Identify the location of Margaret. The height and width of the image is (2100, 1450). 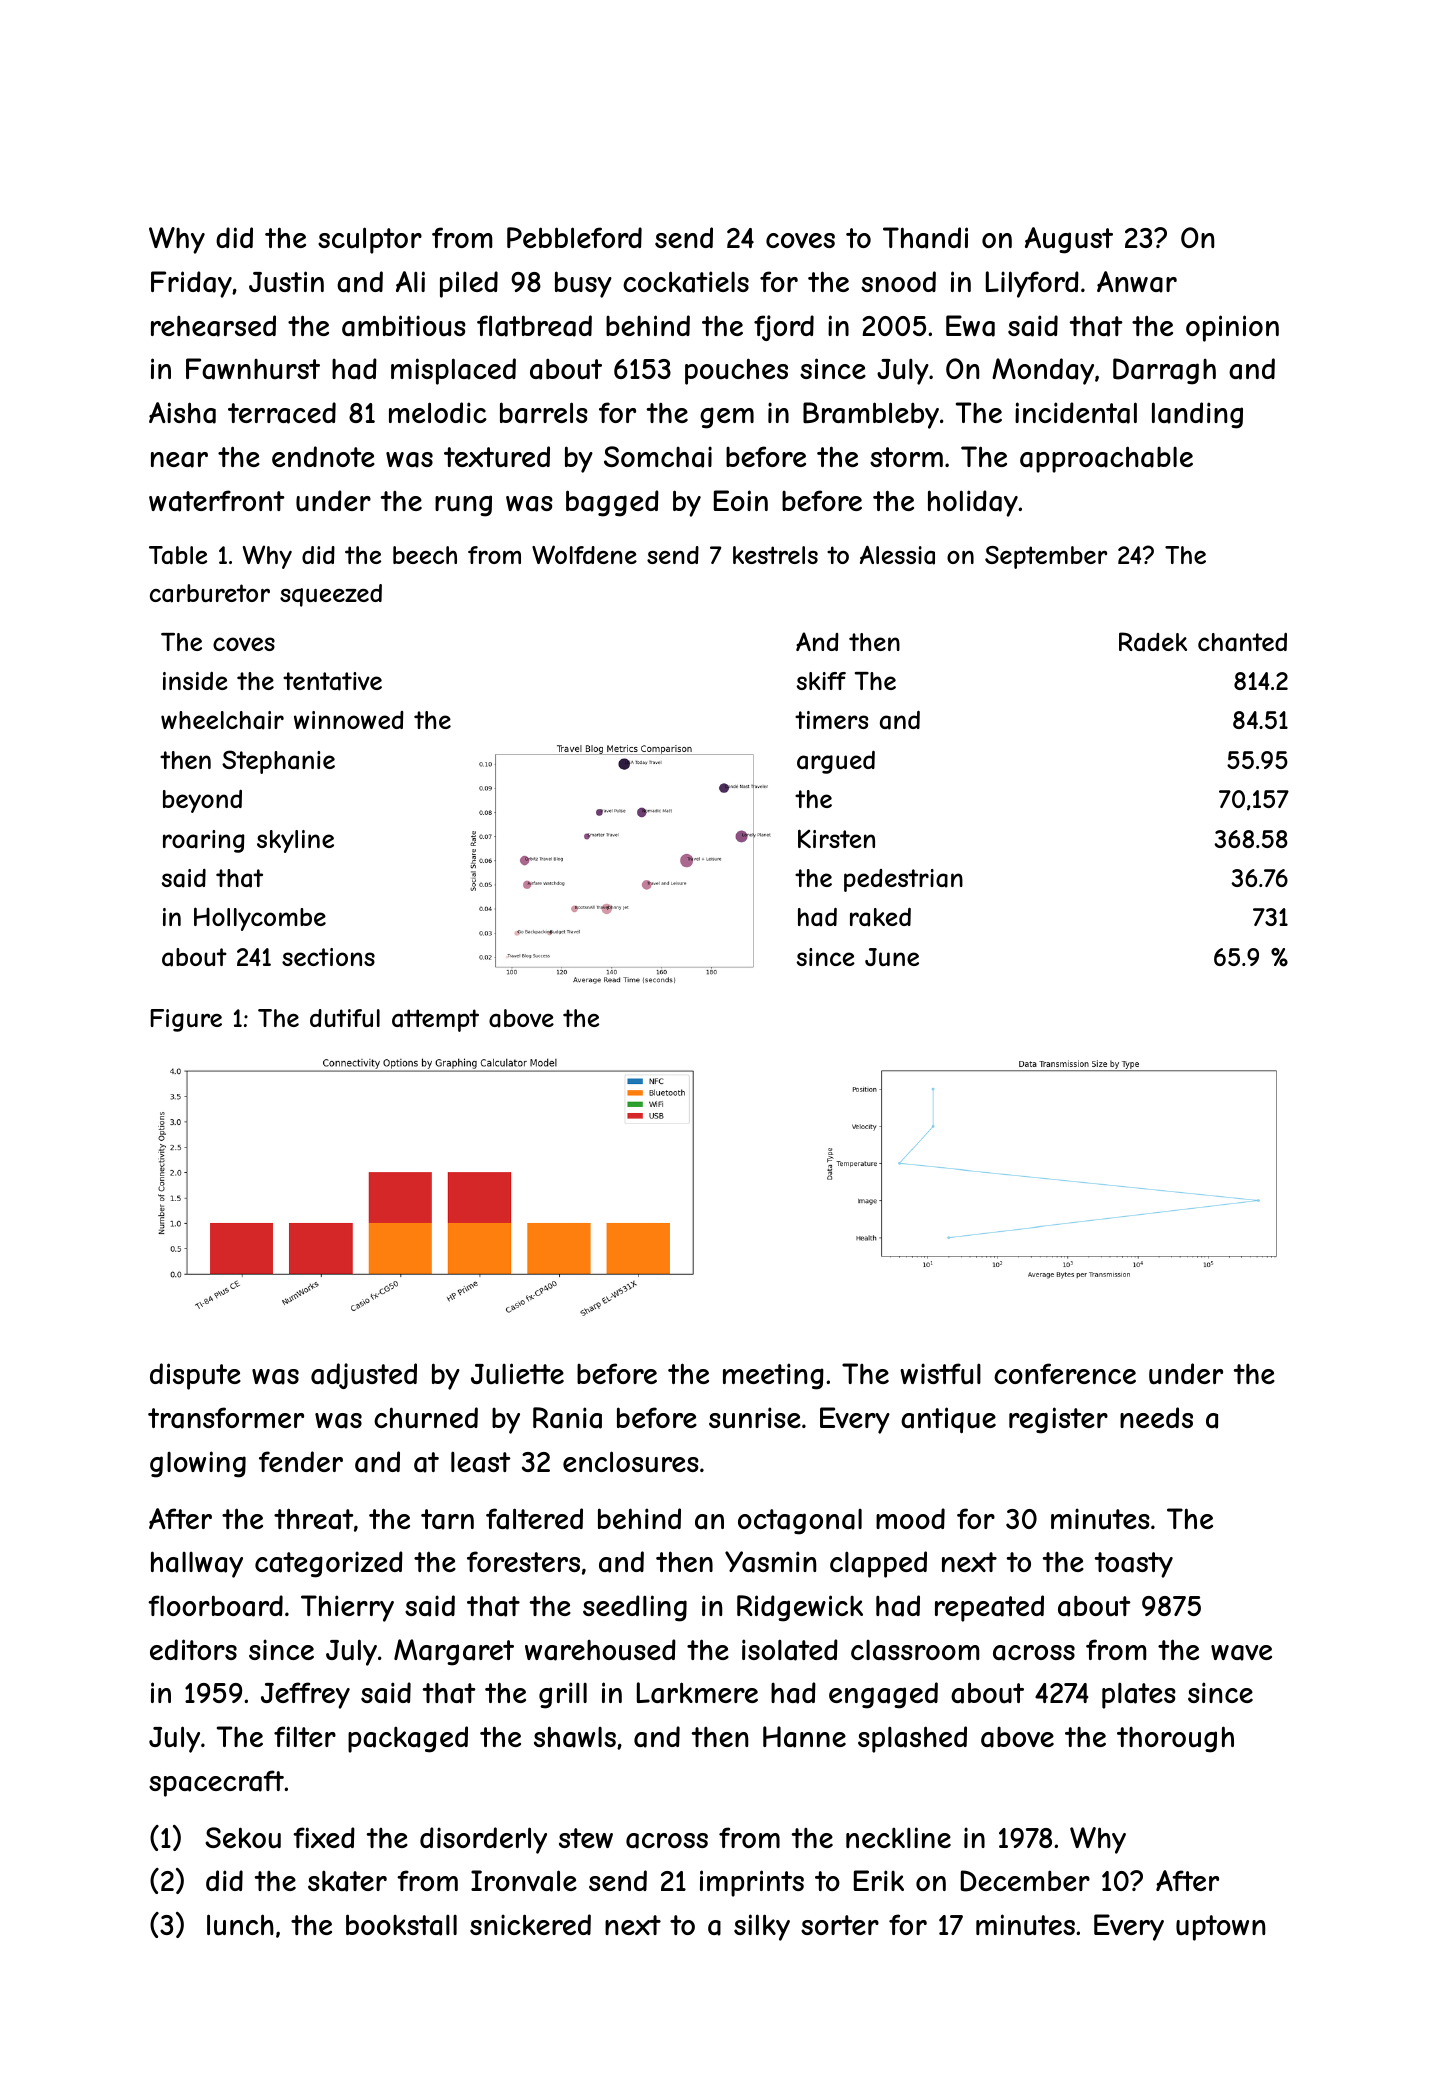
(454, 1652).
